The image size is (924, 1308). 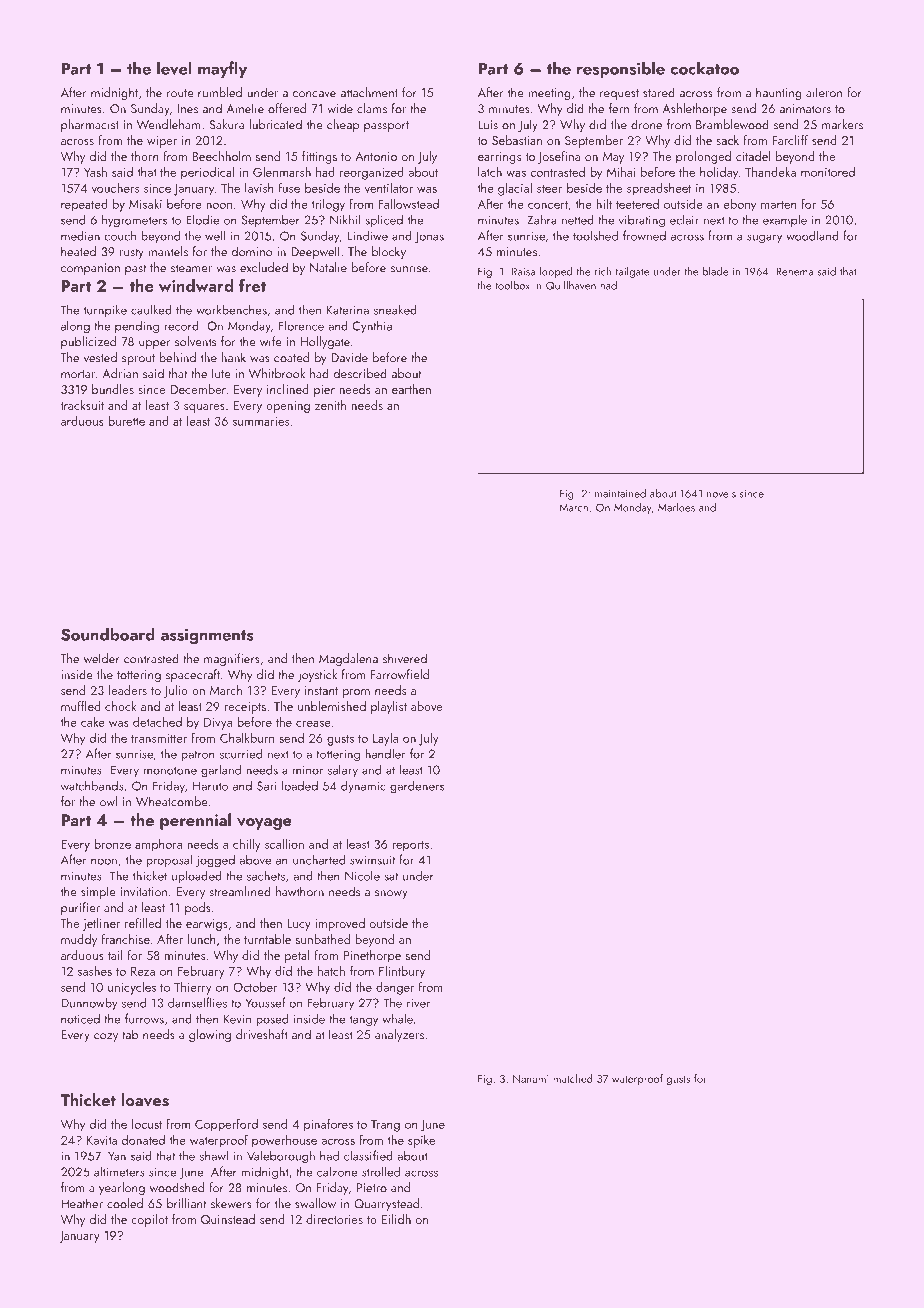 What do you see at coordinates (174, 68) in the image?
I see `level` at bounding box center [174, 68].
